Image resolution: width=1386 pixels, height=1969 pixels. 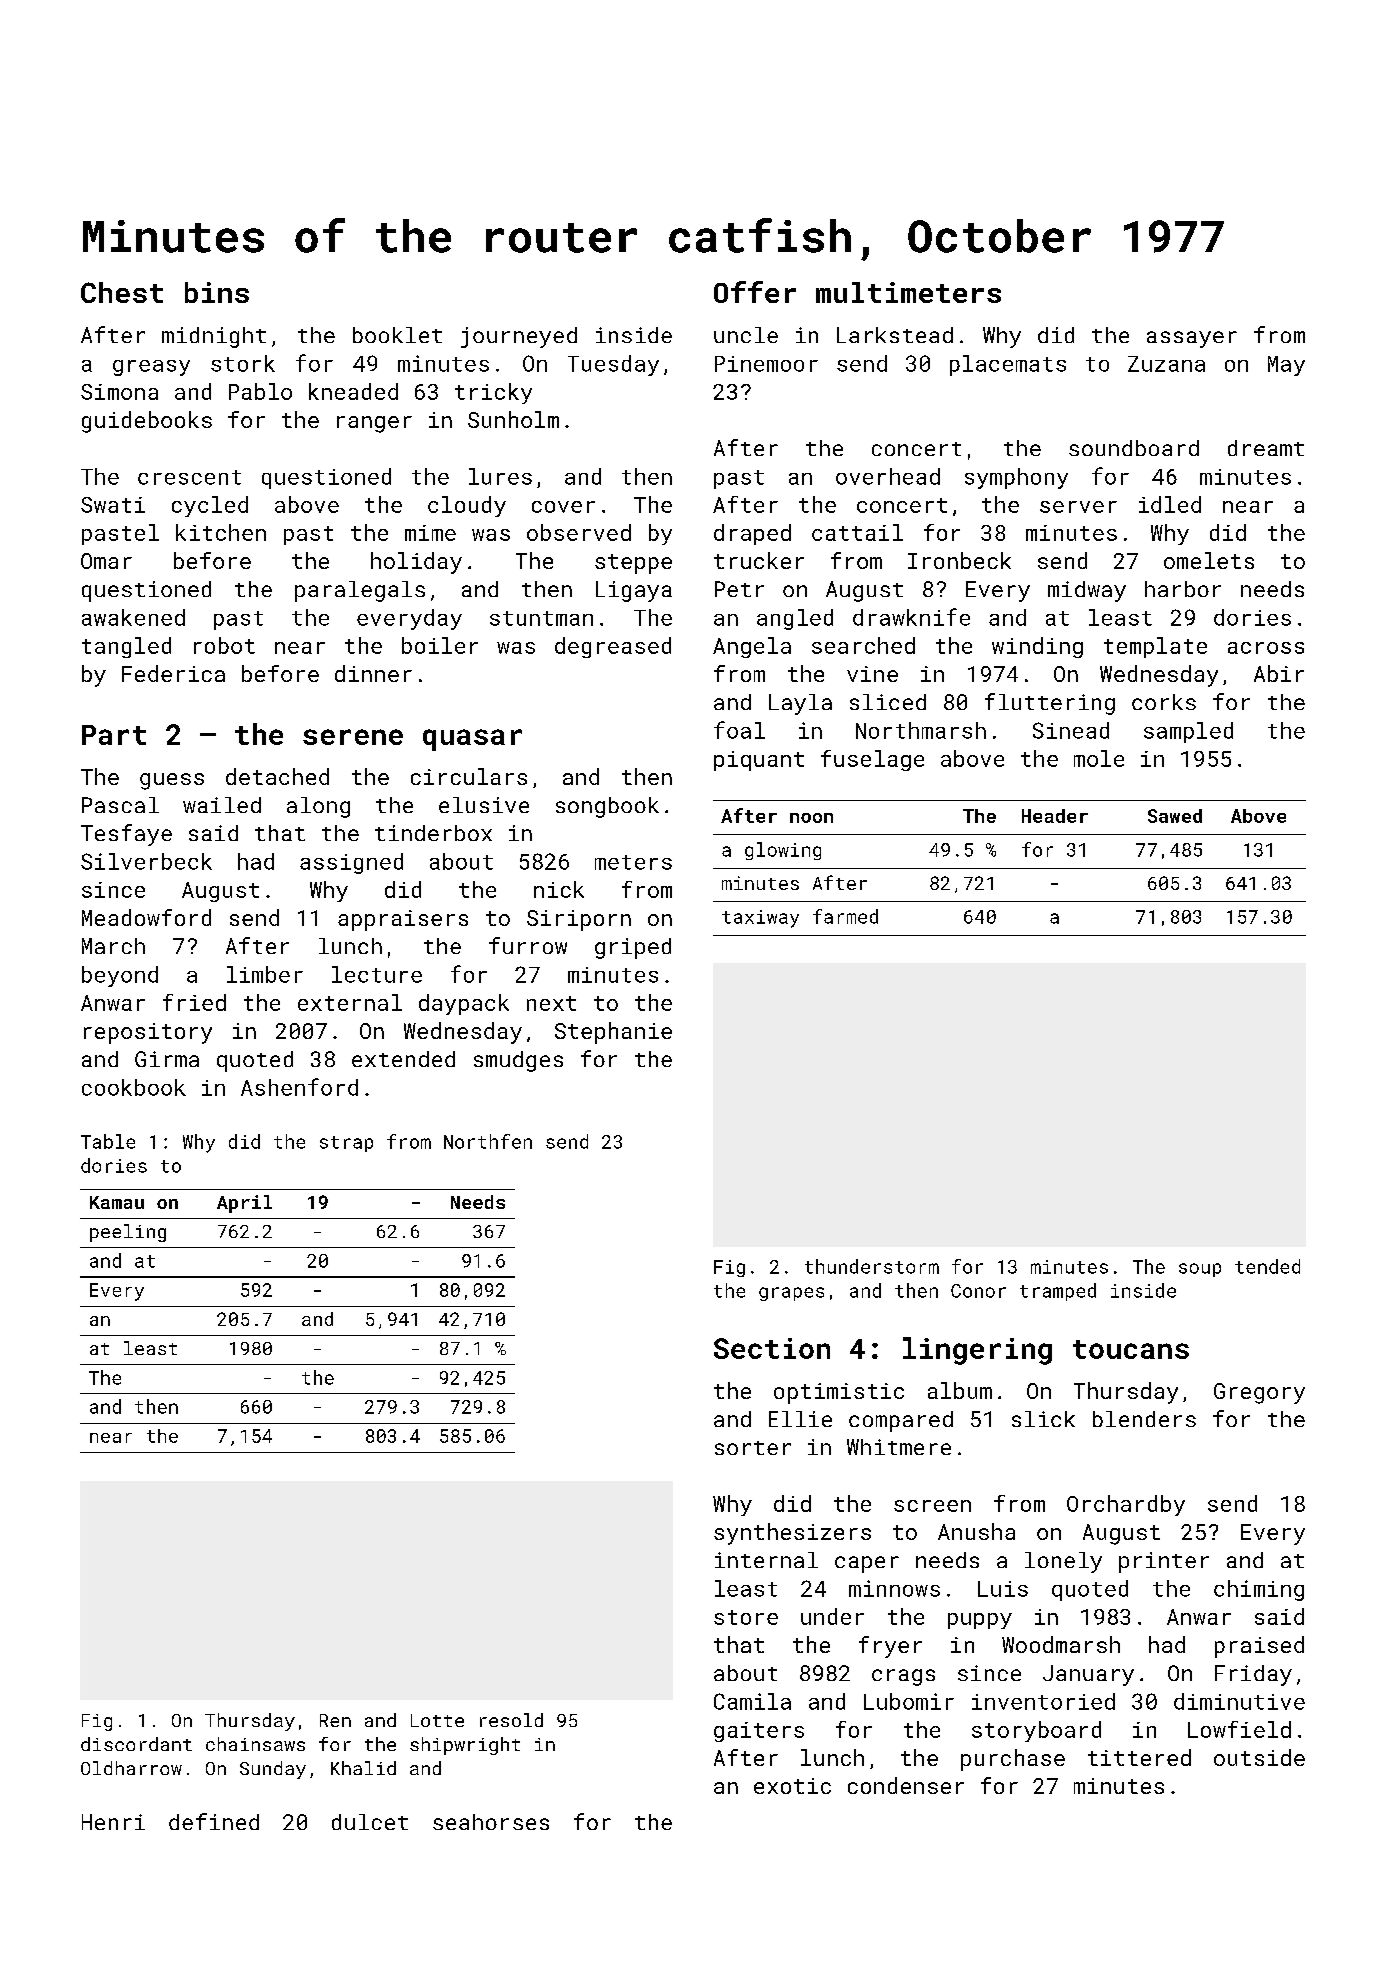 I want to click on printer, so click(x=1164, y=1562).
